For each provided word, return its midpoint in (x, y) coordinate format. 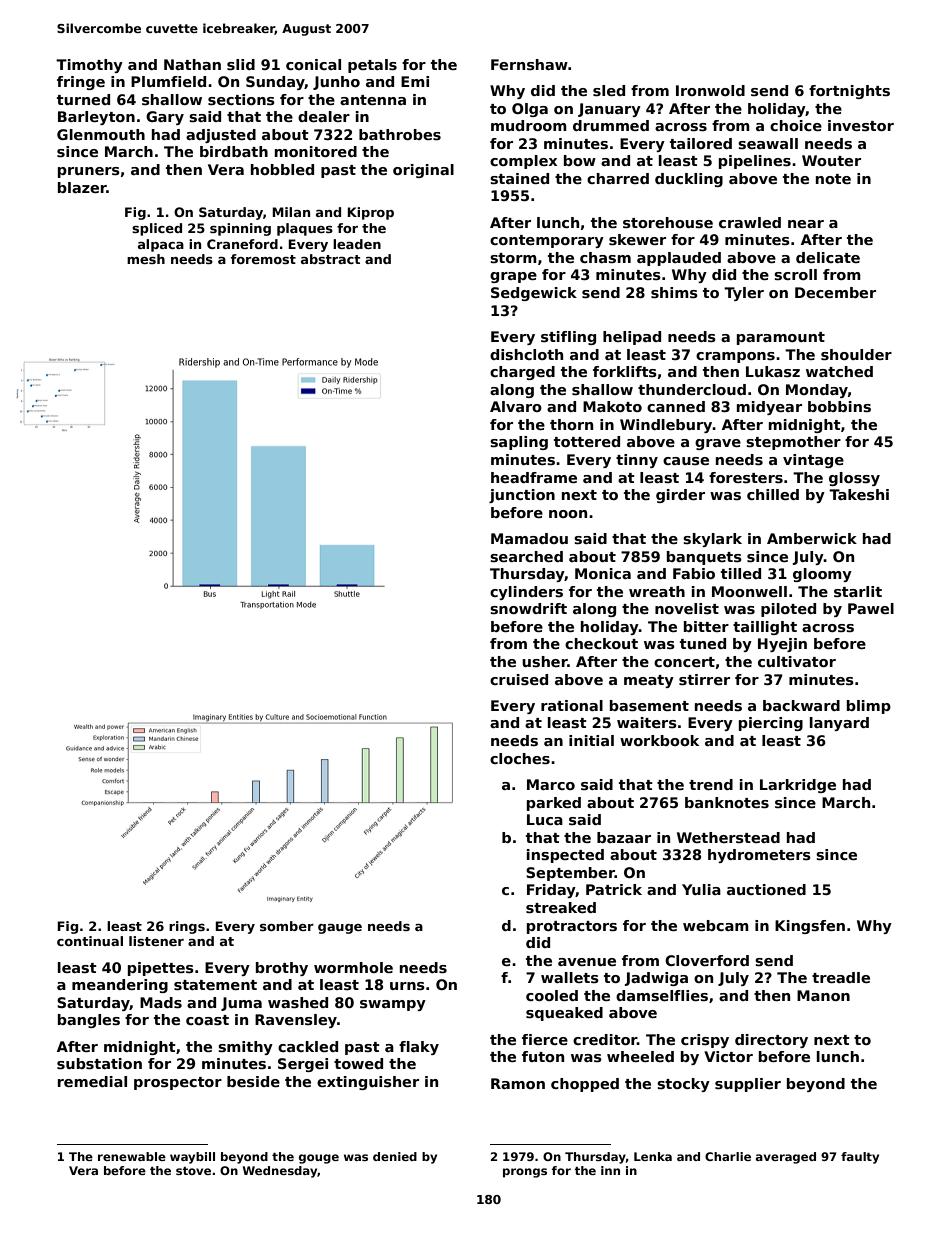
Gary (165, 118)
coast (207, 1020)
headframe (534, 477)
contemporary (547, 241)
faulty (860, 1158)
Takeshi (859, 494)
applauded (679, 259)
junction (522, 496)
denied (395, 1156)
